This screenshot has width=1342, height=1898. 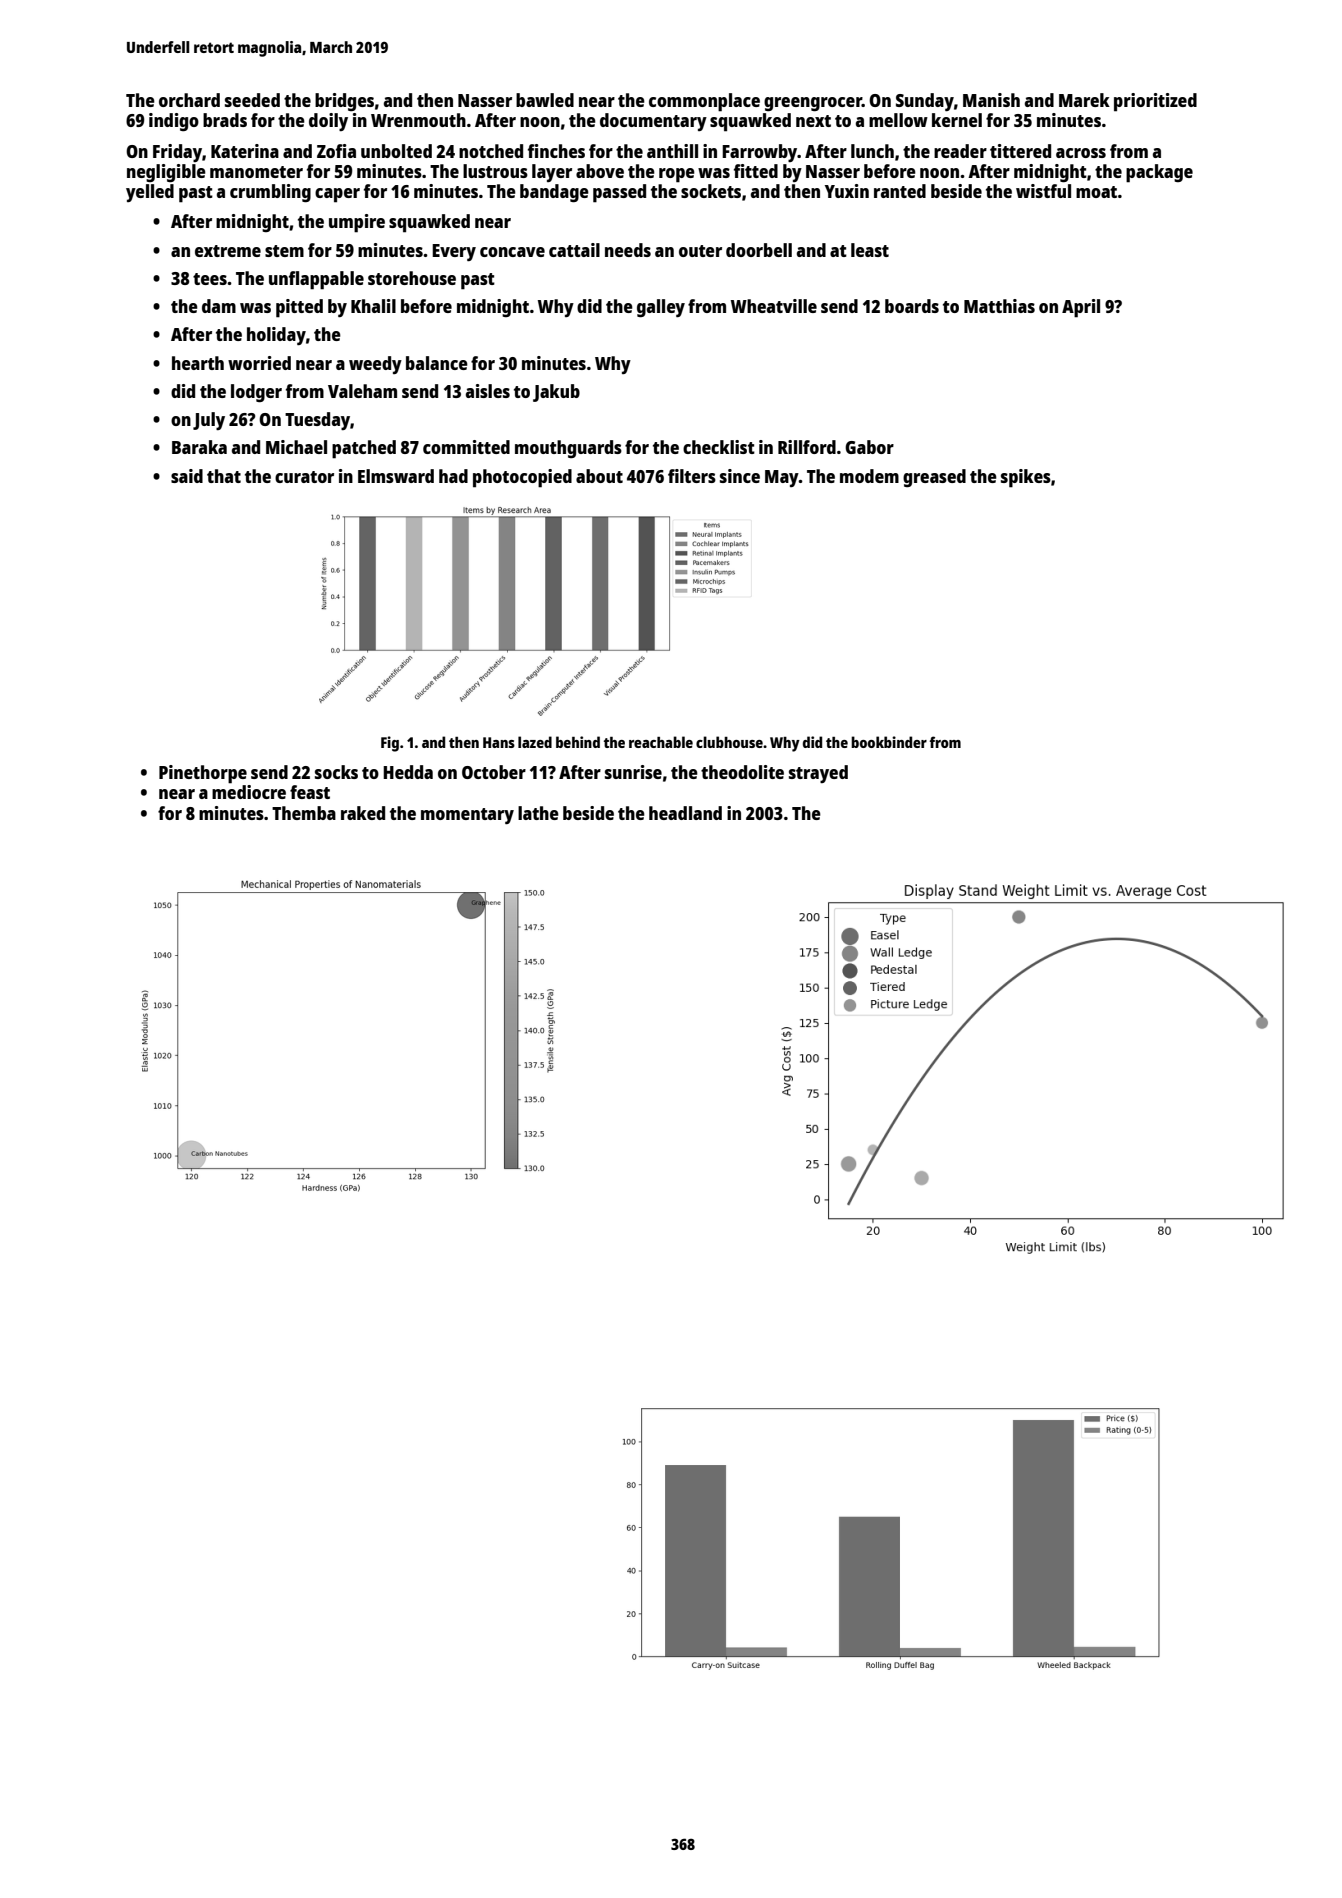 I want to click on least, so click(x=870, y=250).
